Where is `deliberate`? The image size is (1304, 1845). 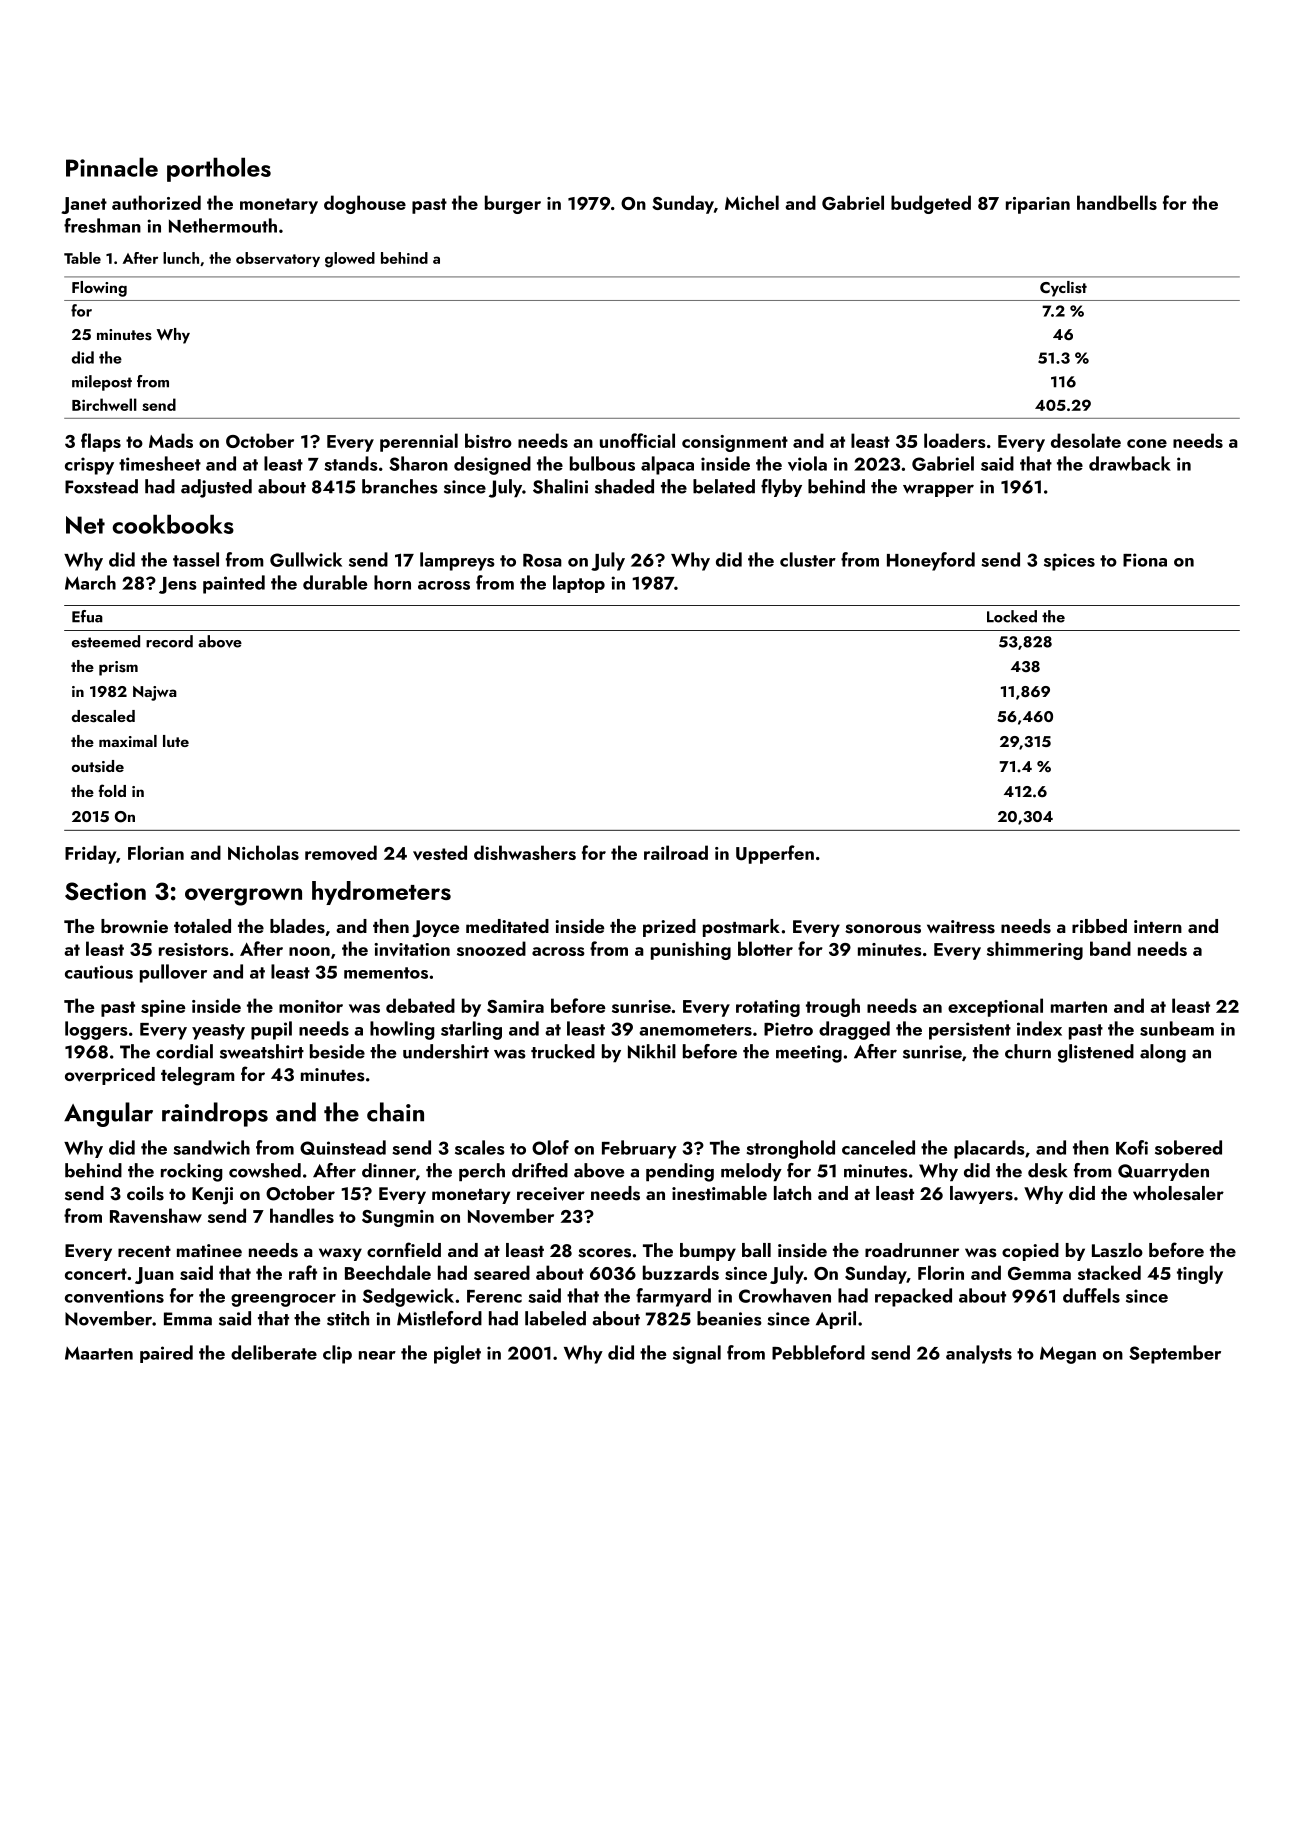 deliberate is located at coordinates (274, 1352).
